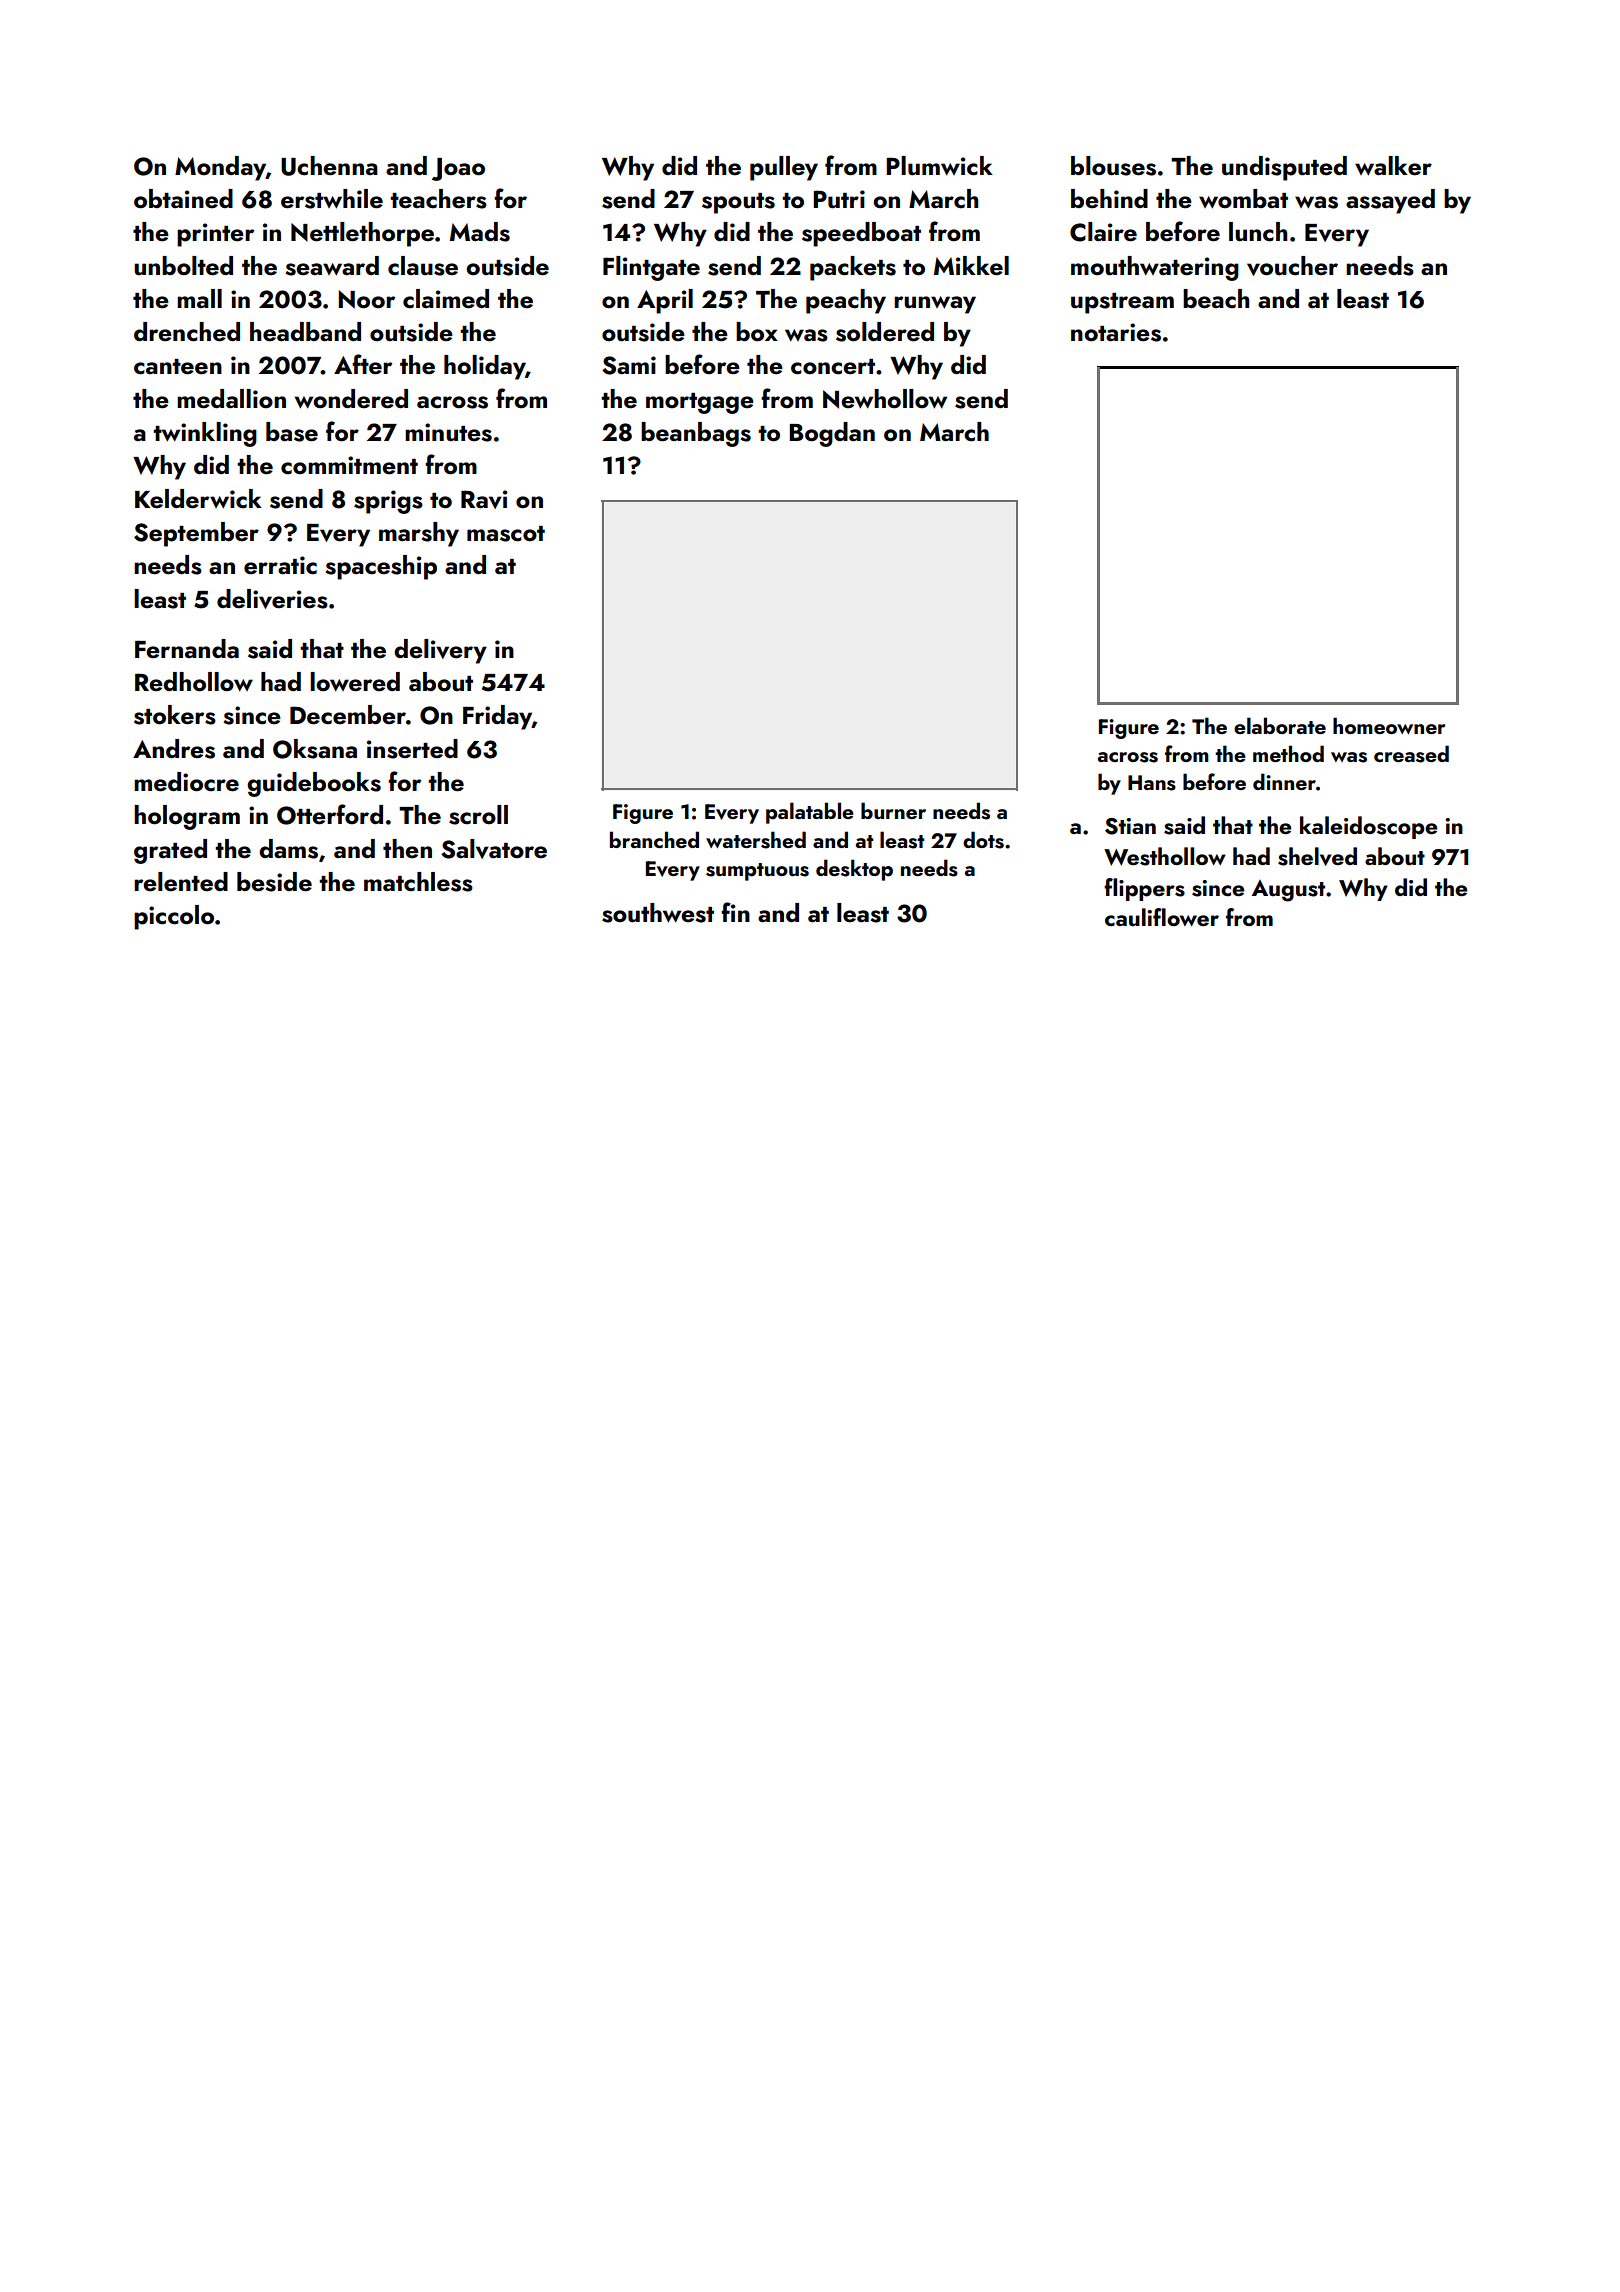  Describe the element at coordinates (194, 682) in the image. I see `Redhollow` at that location.
